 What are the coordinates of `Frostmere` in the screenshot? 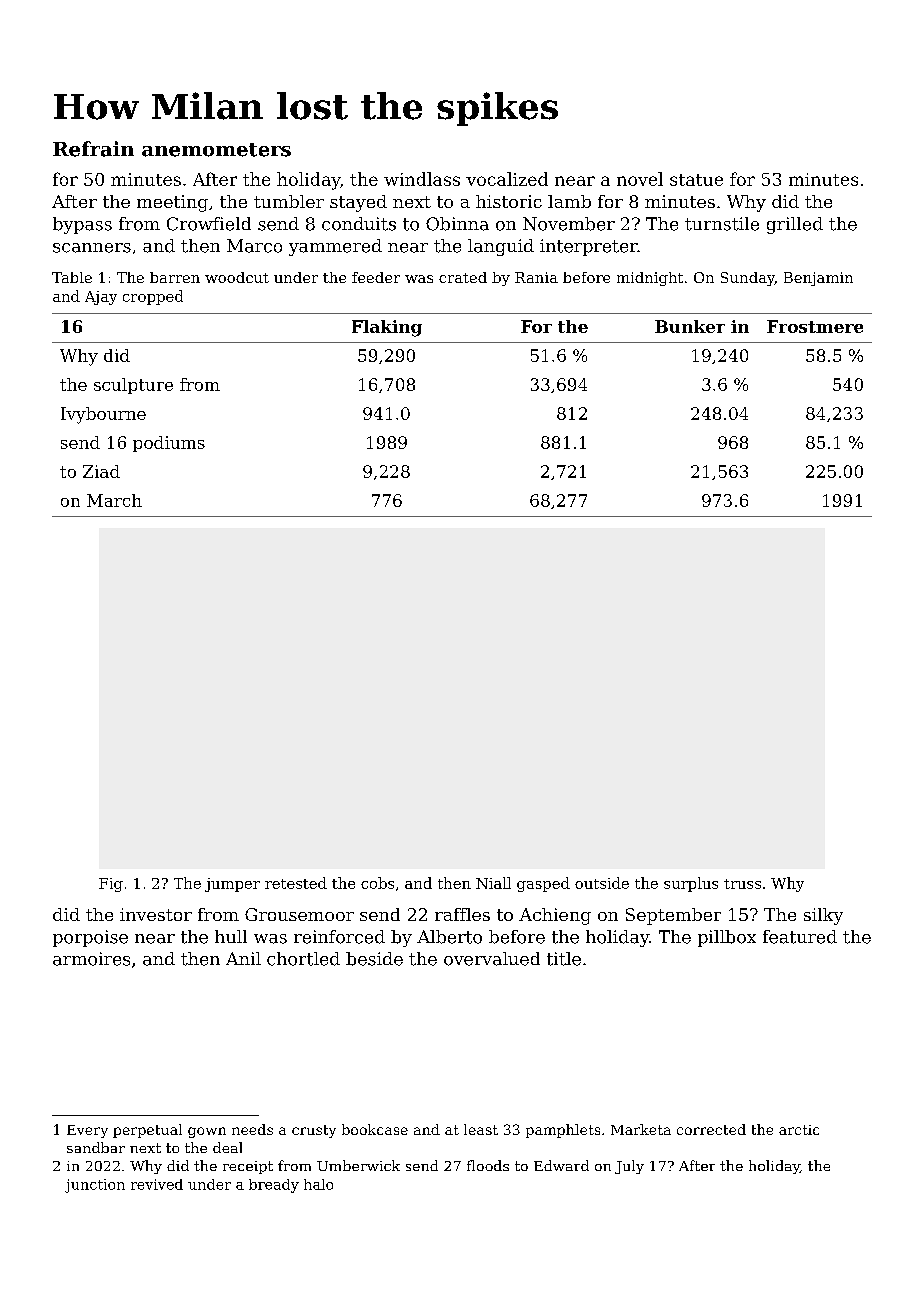 It's located at (815, 326).
